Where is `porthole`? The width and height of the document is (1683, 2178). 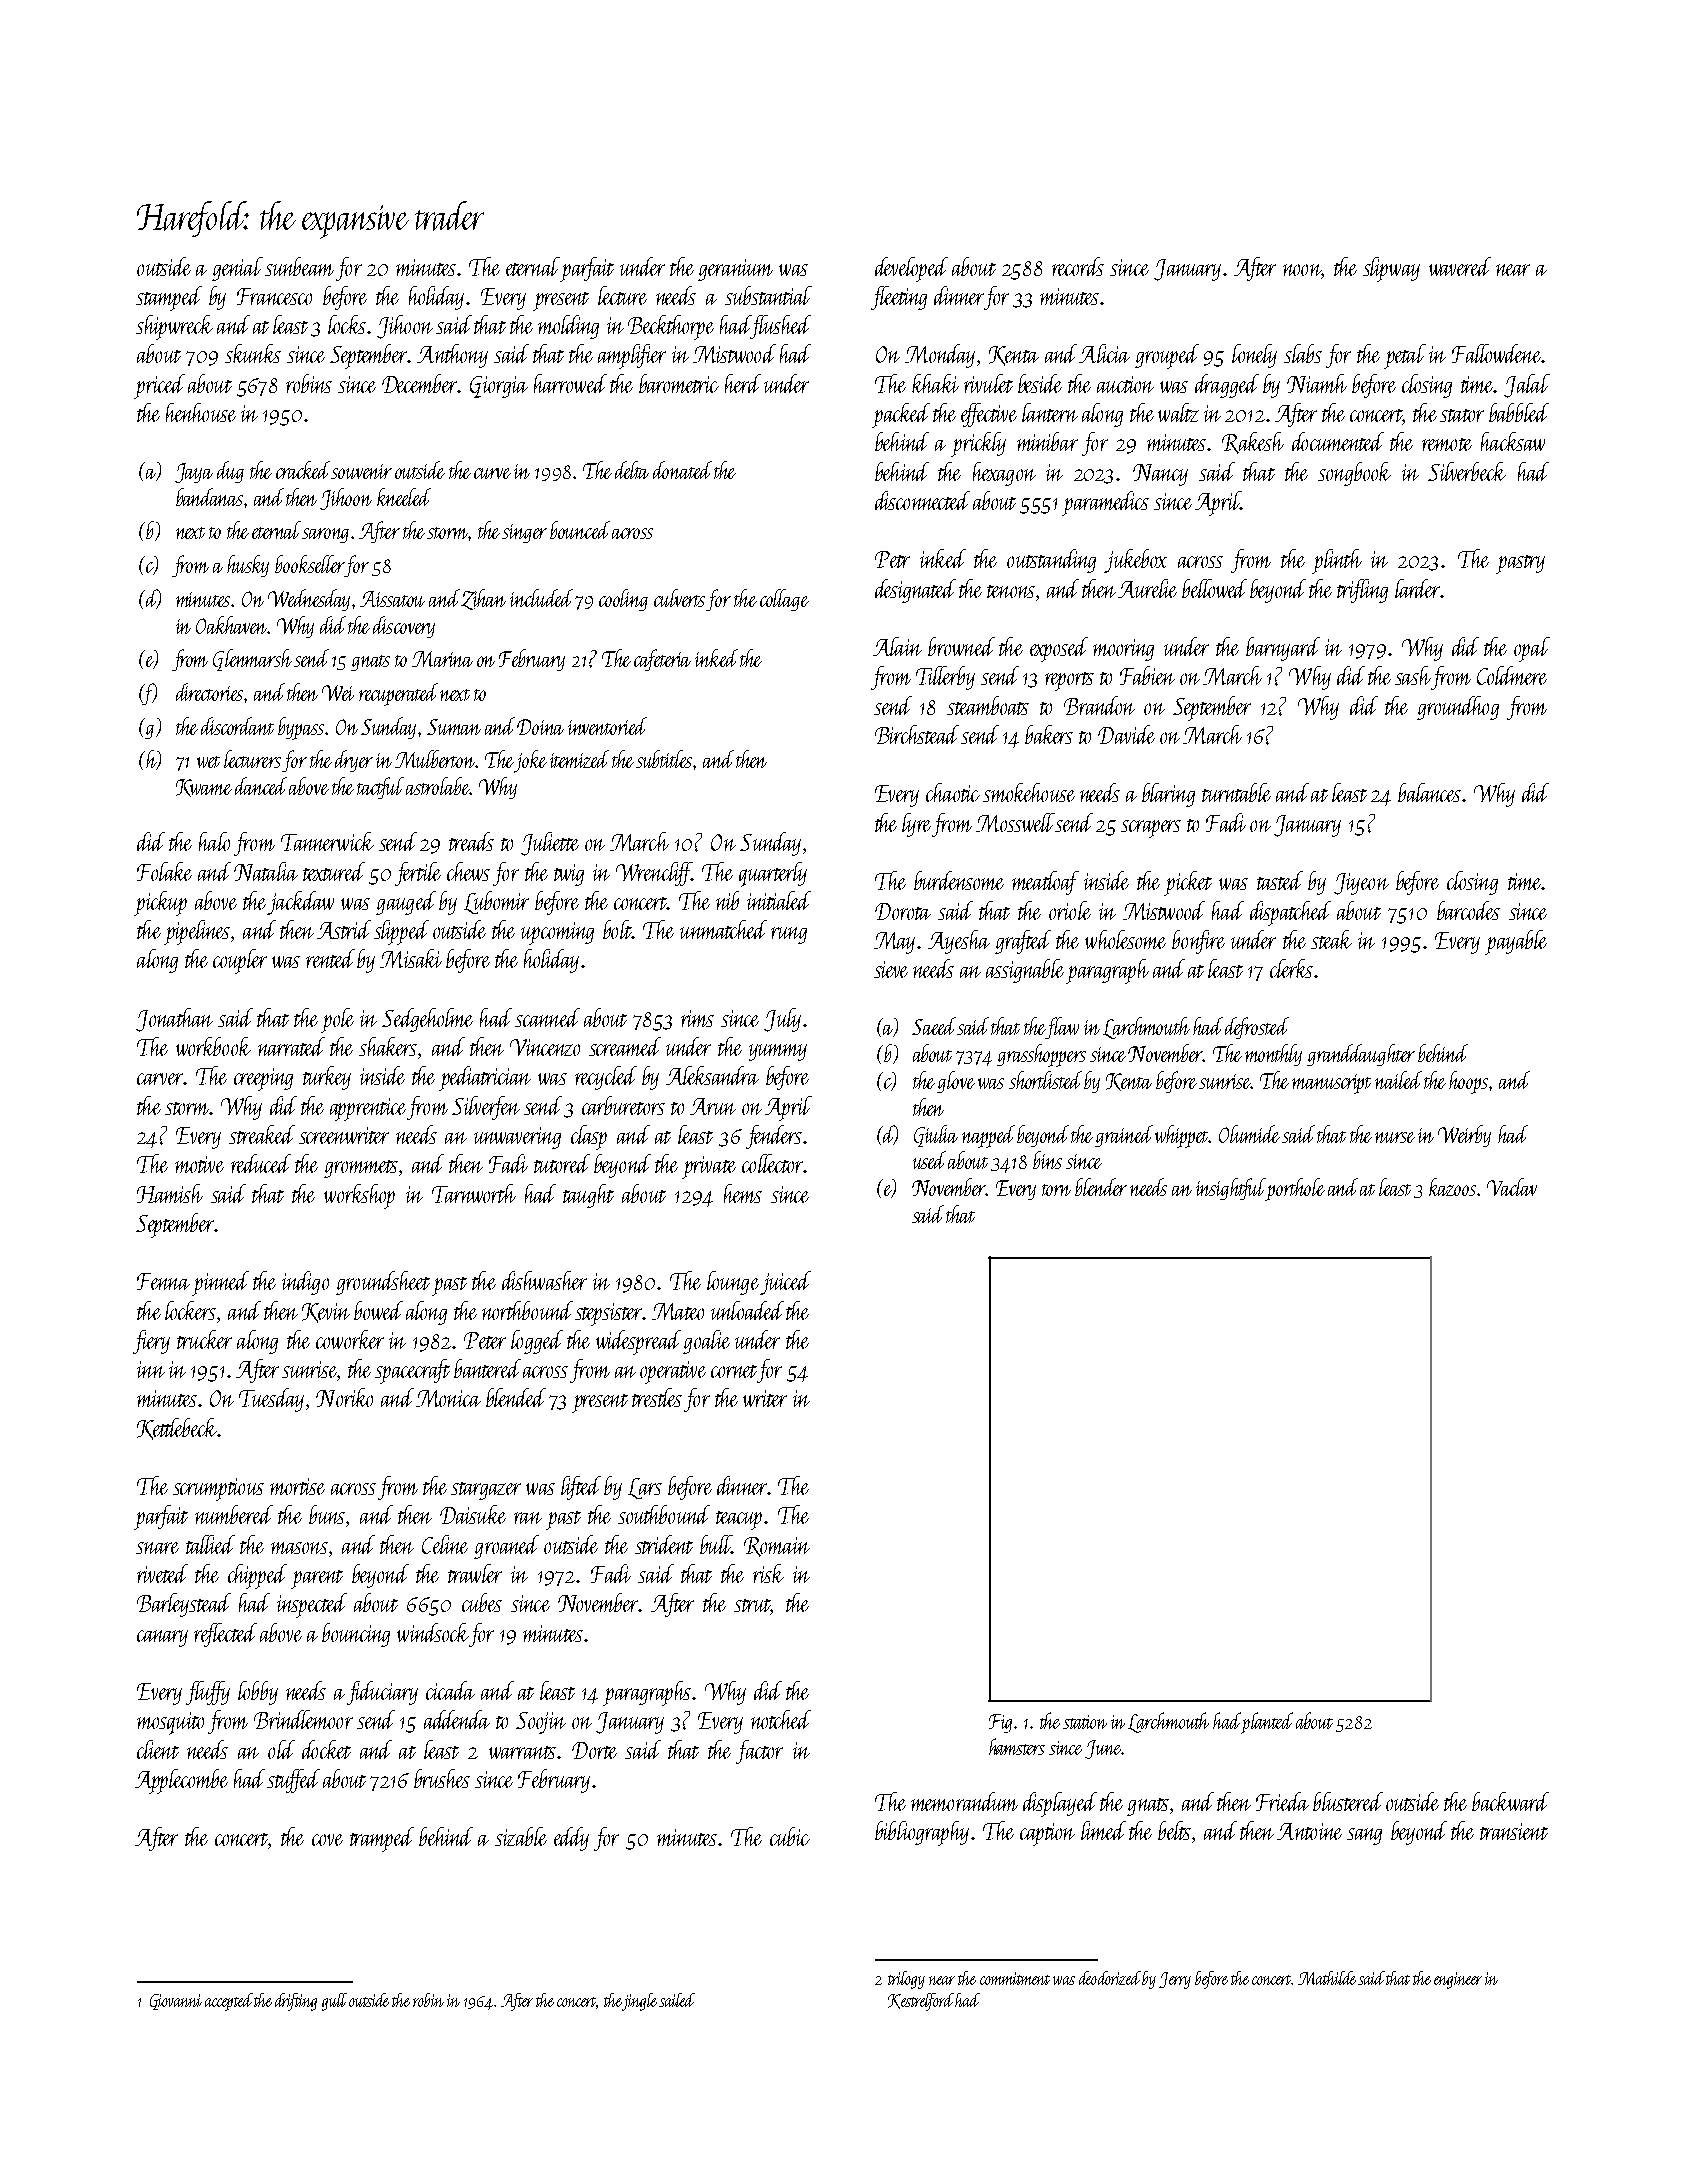 porthole is located at coordinates (1296, 1189).
